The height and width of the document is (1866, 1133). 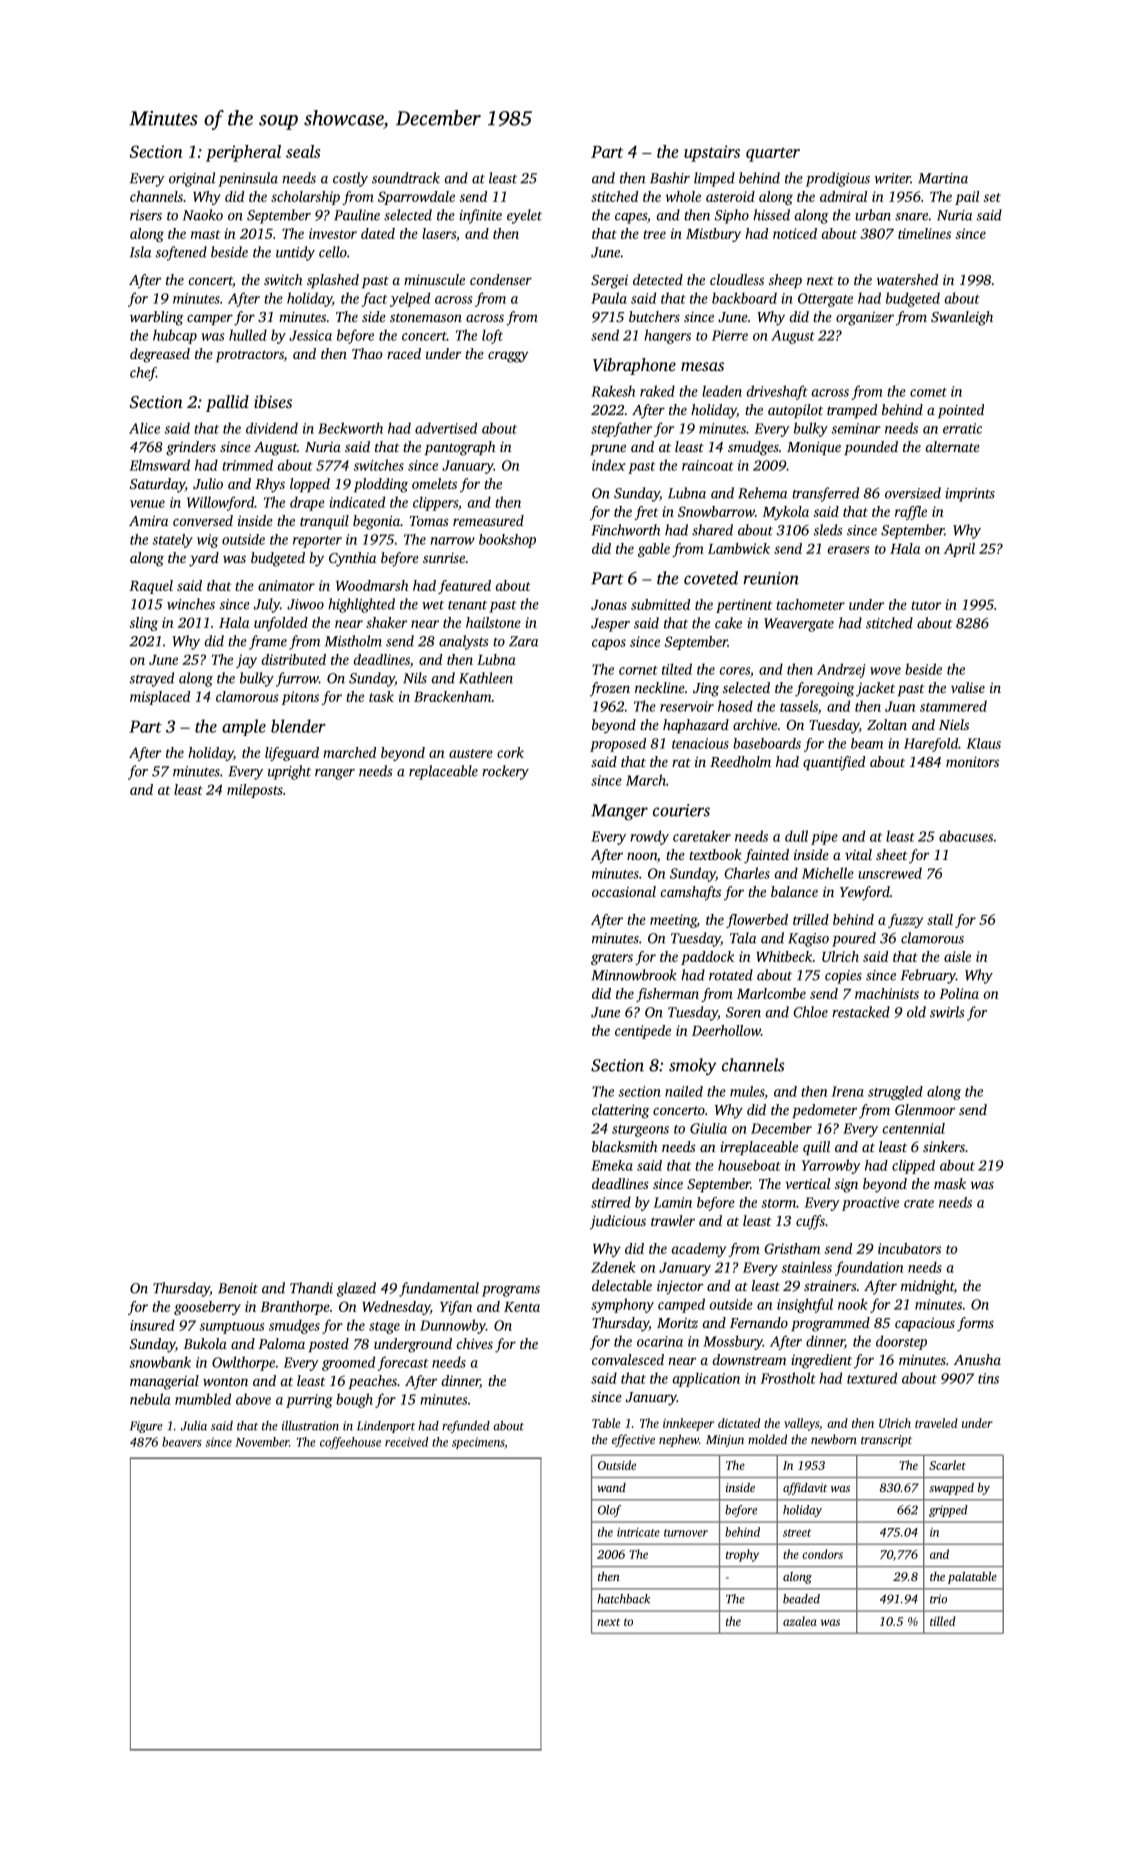 What do you see at coordinates (767, 743) in the document?
I see `baseboards` at bounding box center [767, 743].
